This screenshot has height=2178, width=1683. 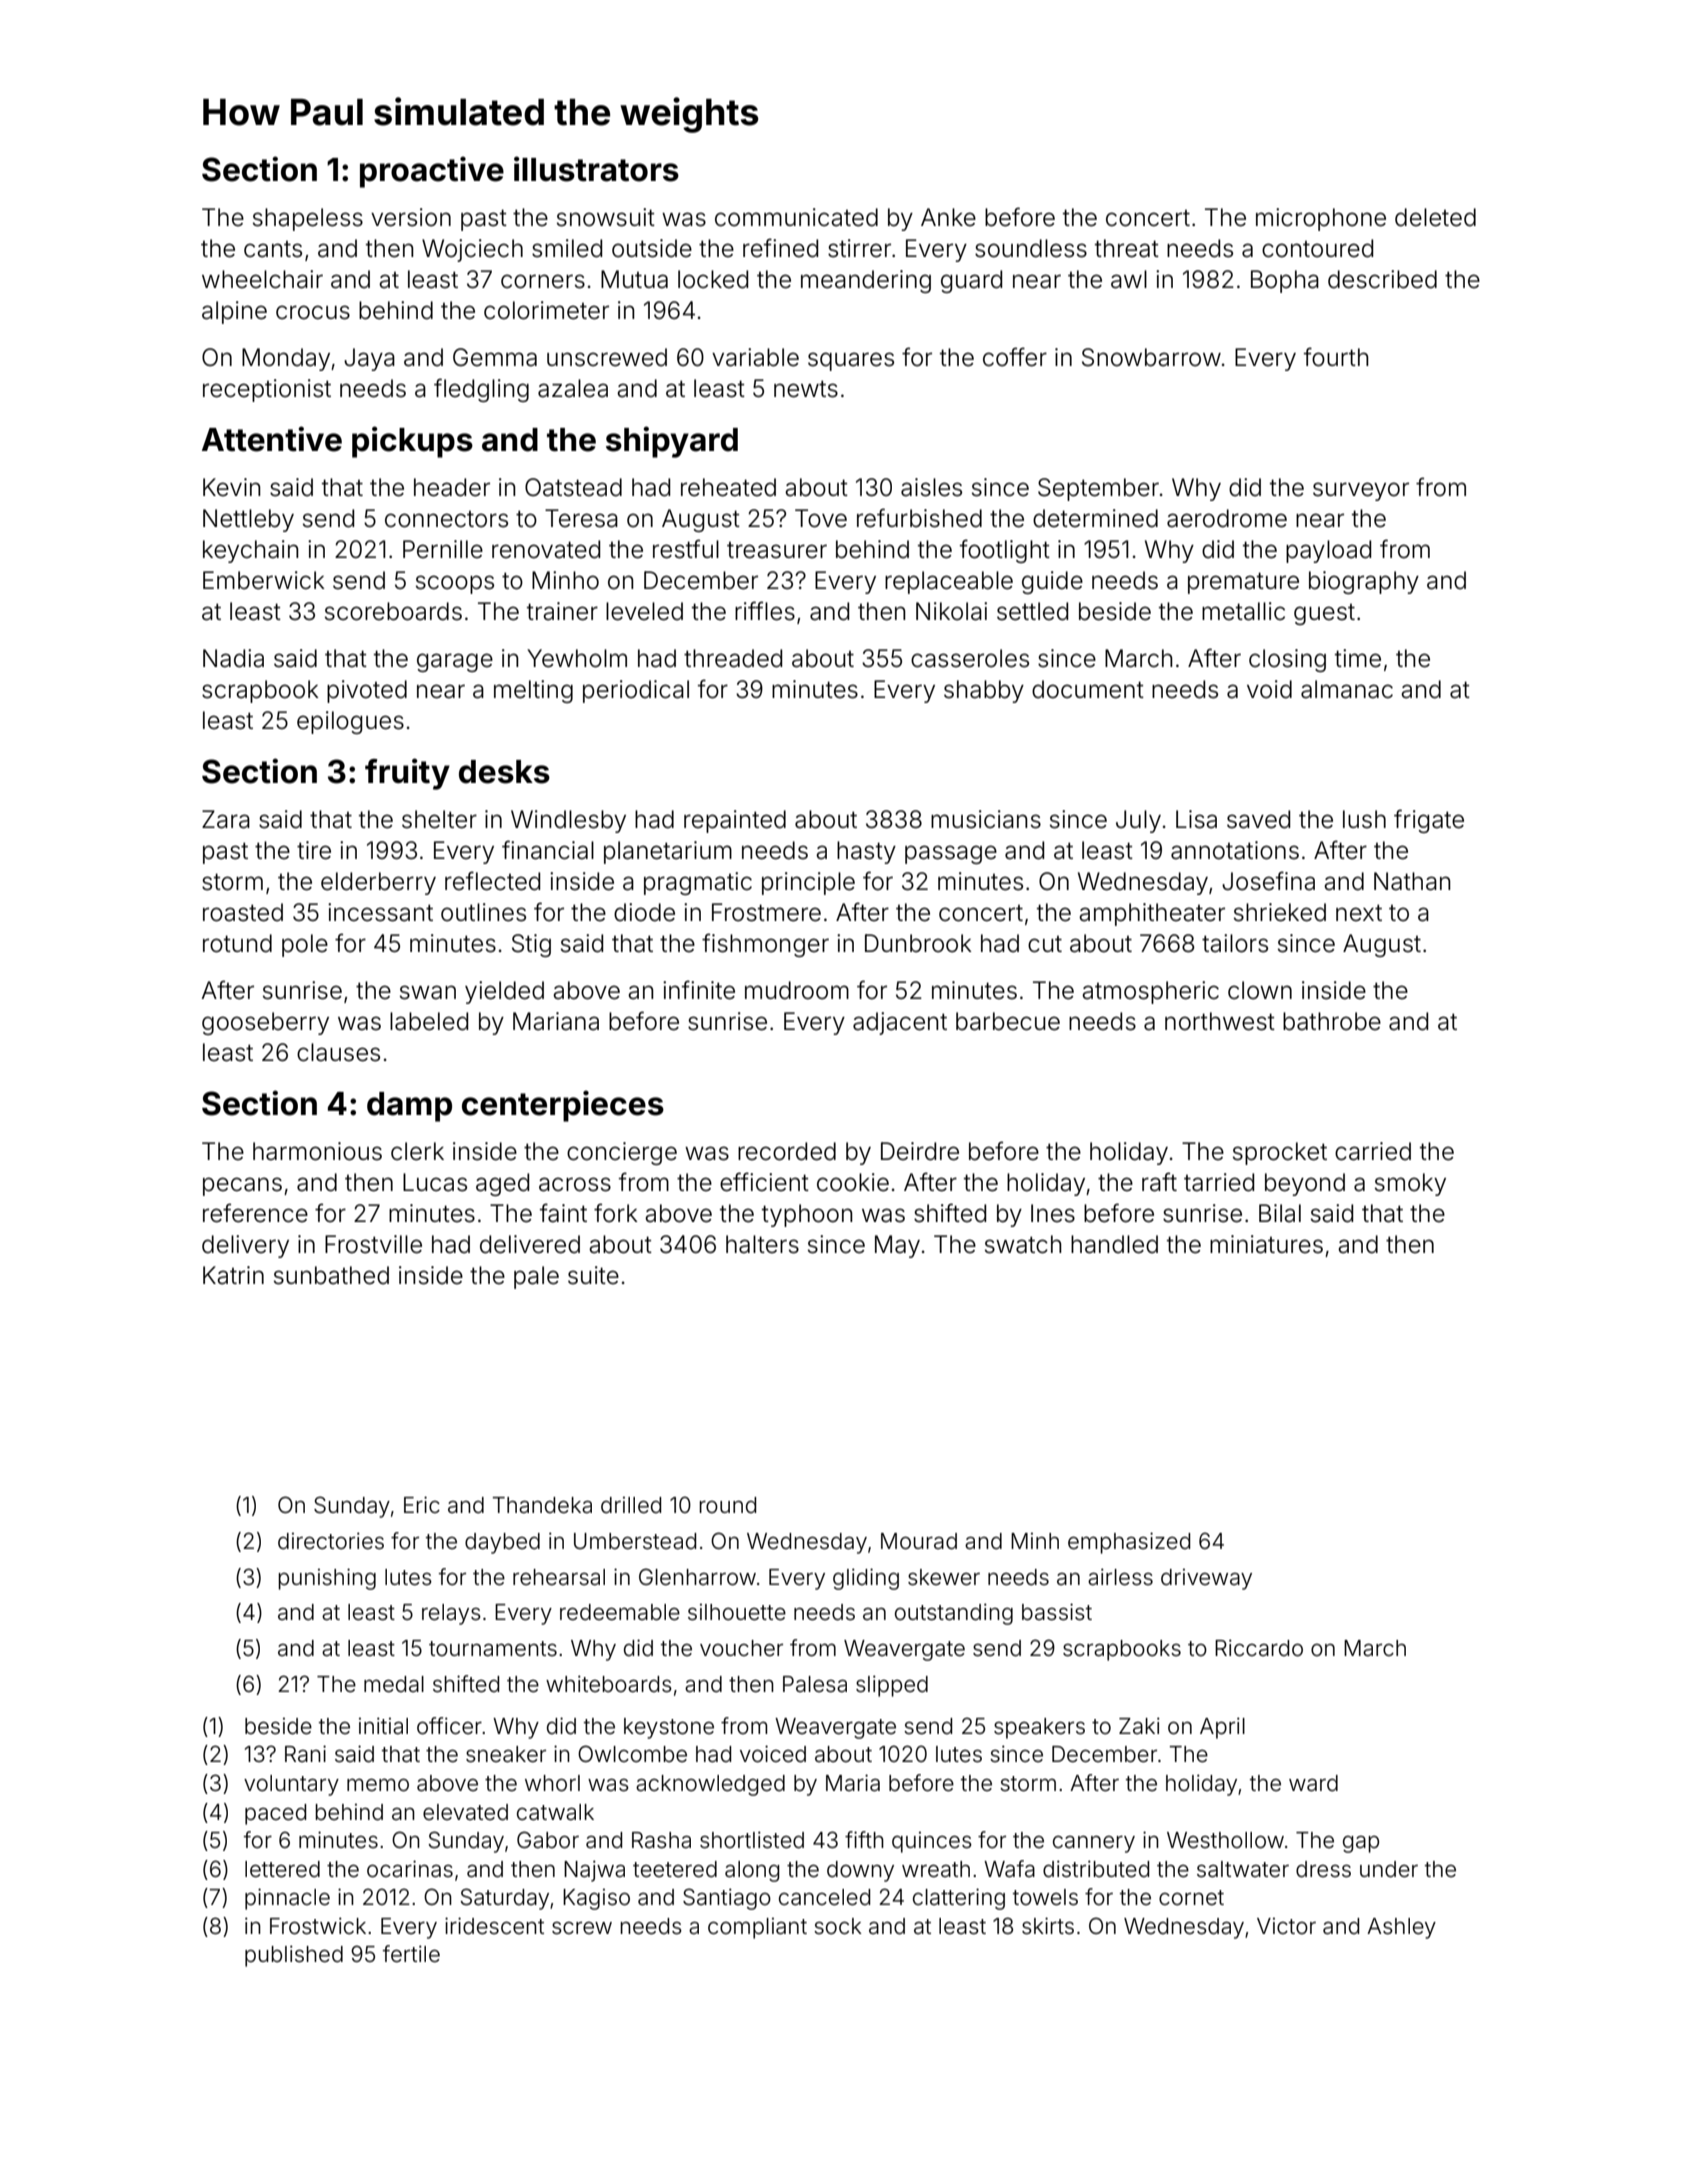 What do you see at coordinates (234, 312) in the screenshot?
I see `alpine` at bounding box center [234, 312].
